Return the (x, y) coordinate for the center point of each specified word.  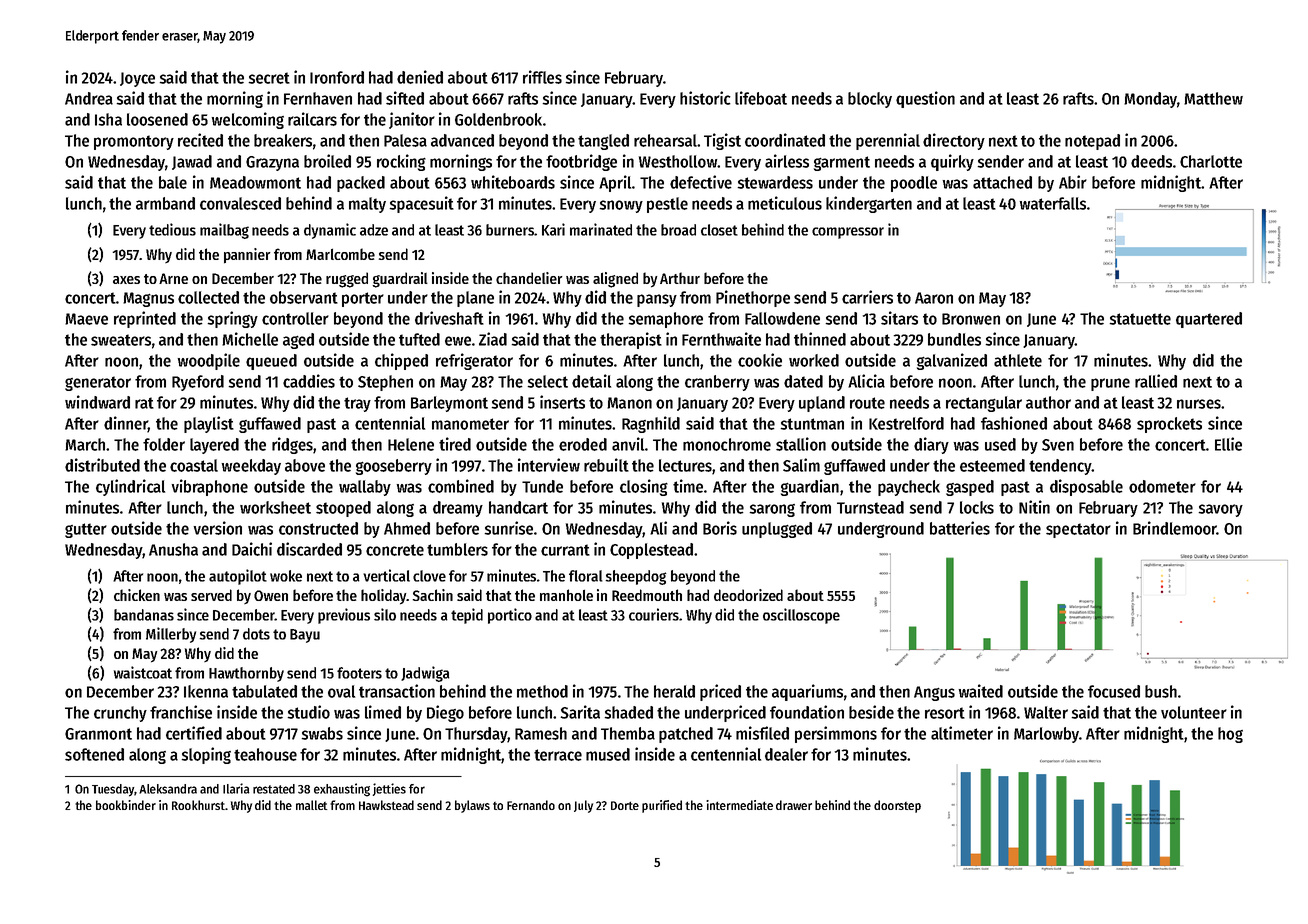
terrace (558, 755)
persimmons (836, 734)
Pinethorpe (753, 298)
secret (269, 78)
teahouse (265, 754)
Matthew (1213, 98)
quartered (1209, 320)
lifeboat (761, 98)
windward (97, 402)
